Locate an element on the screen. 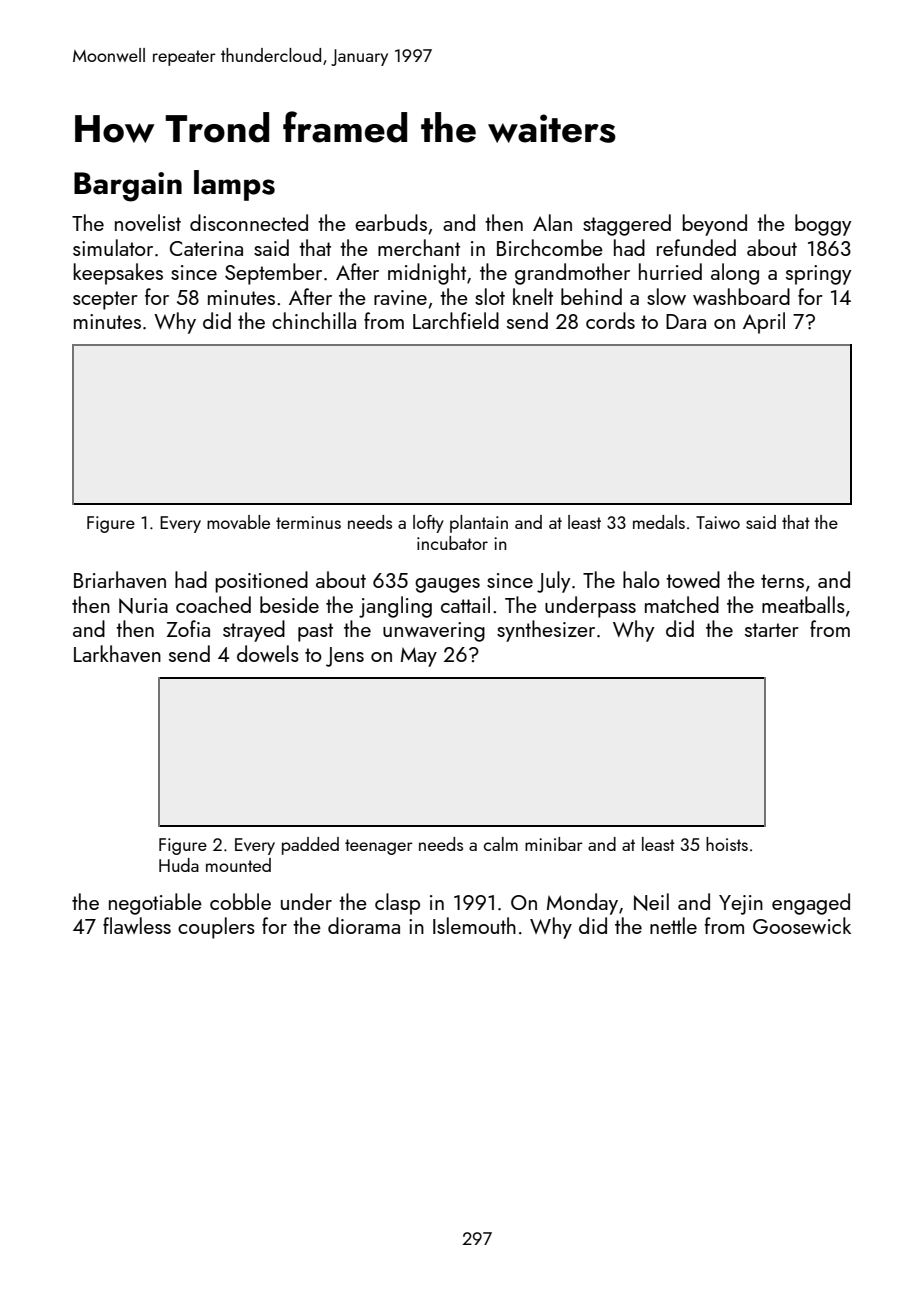 Image resolution: width=924 pixels, height=1314 pixels. earbuds is located at coordinates (391, 222).
